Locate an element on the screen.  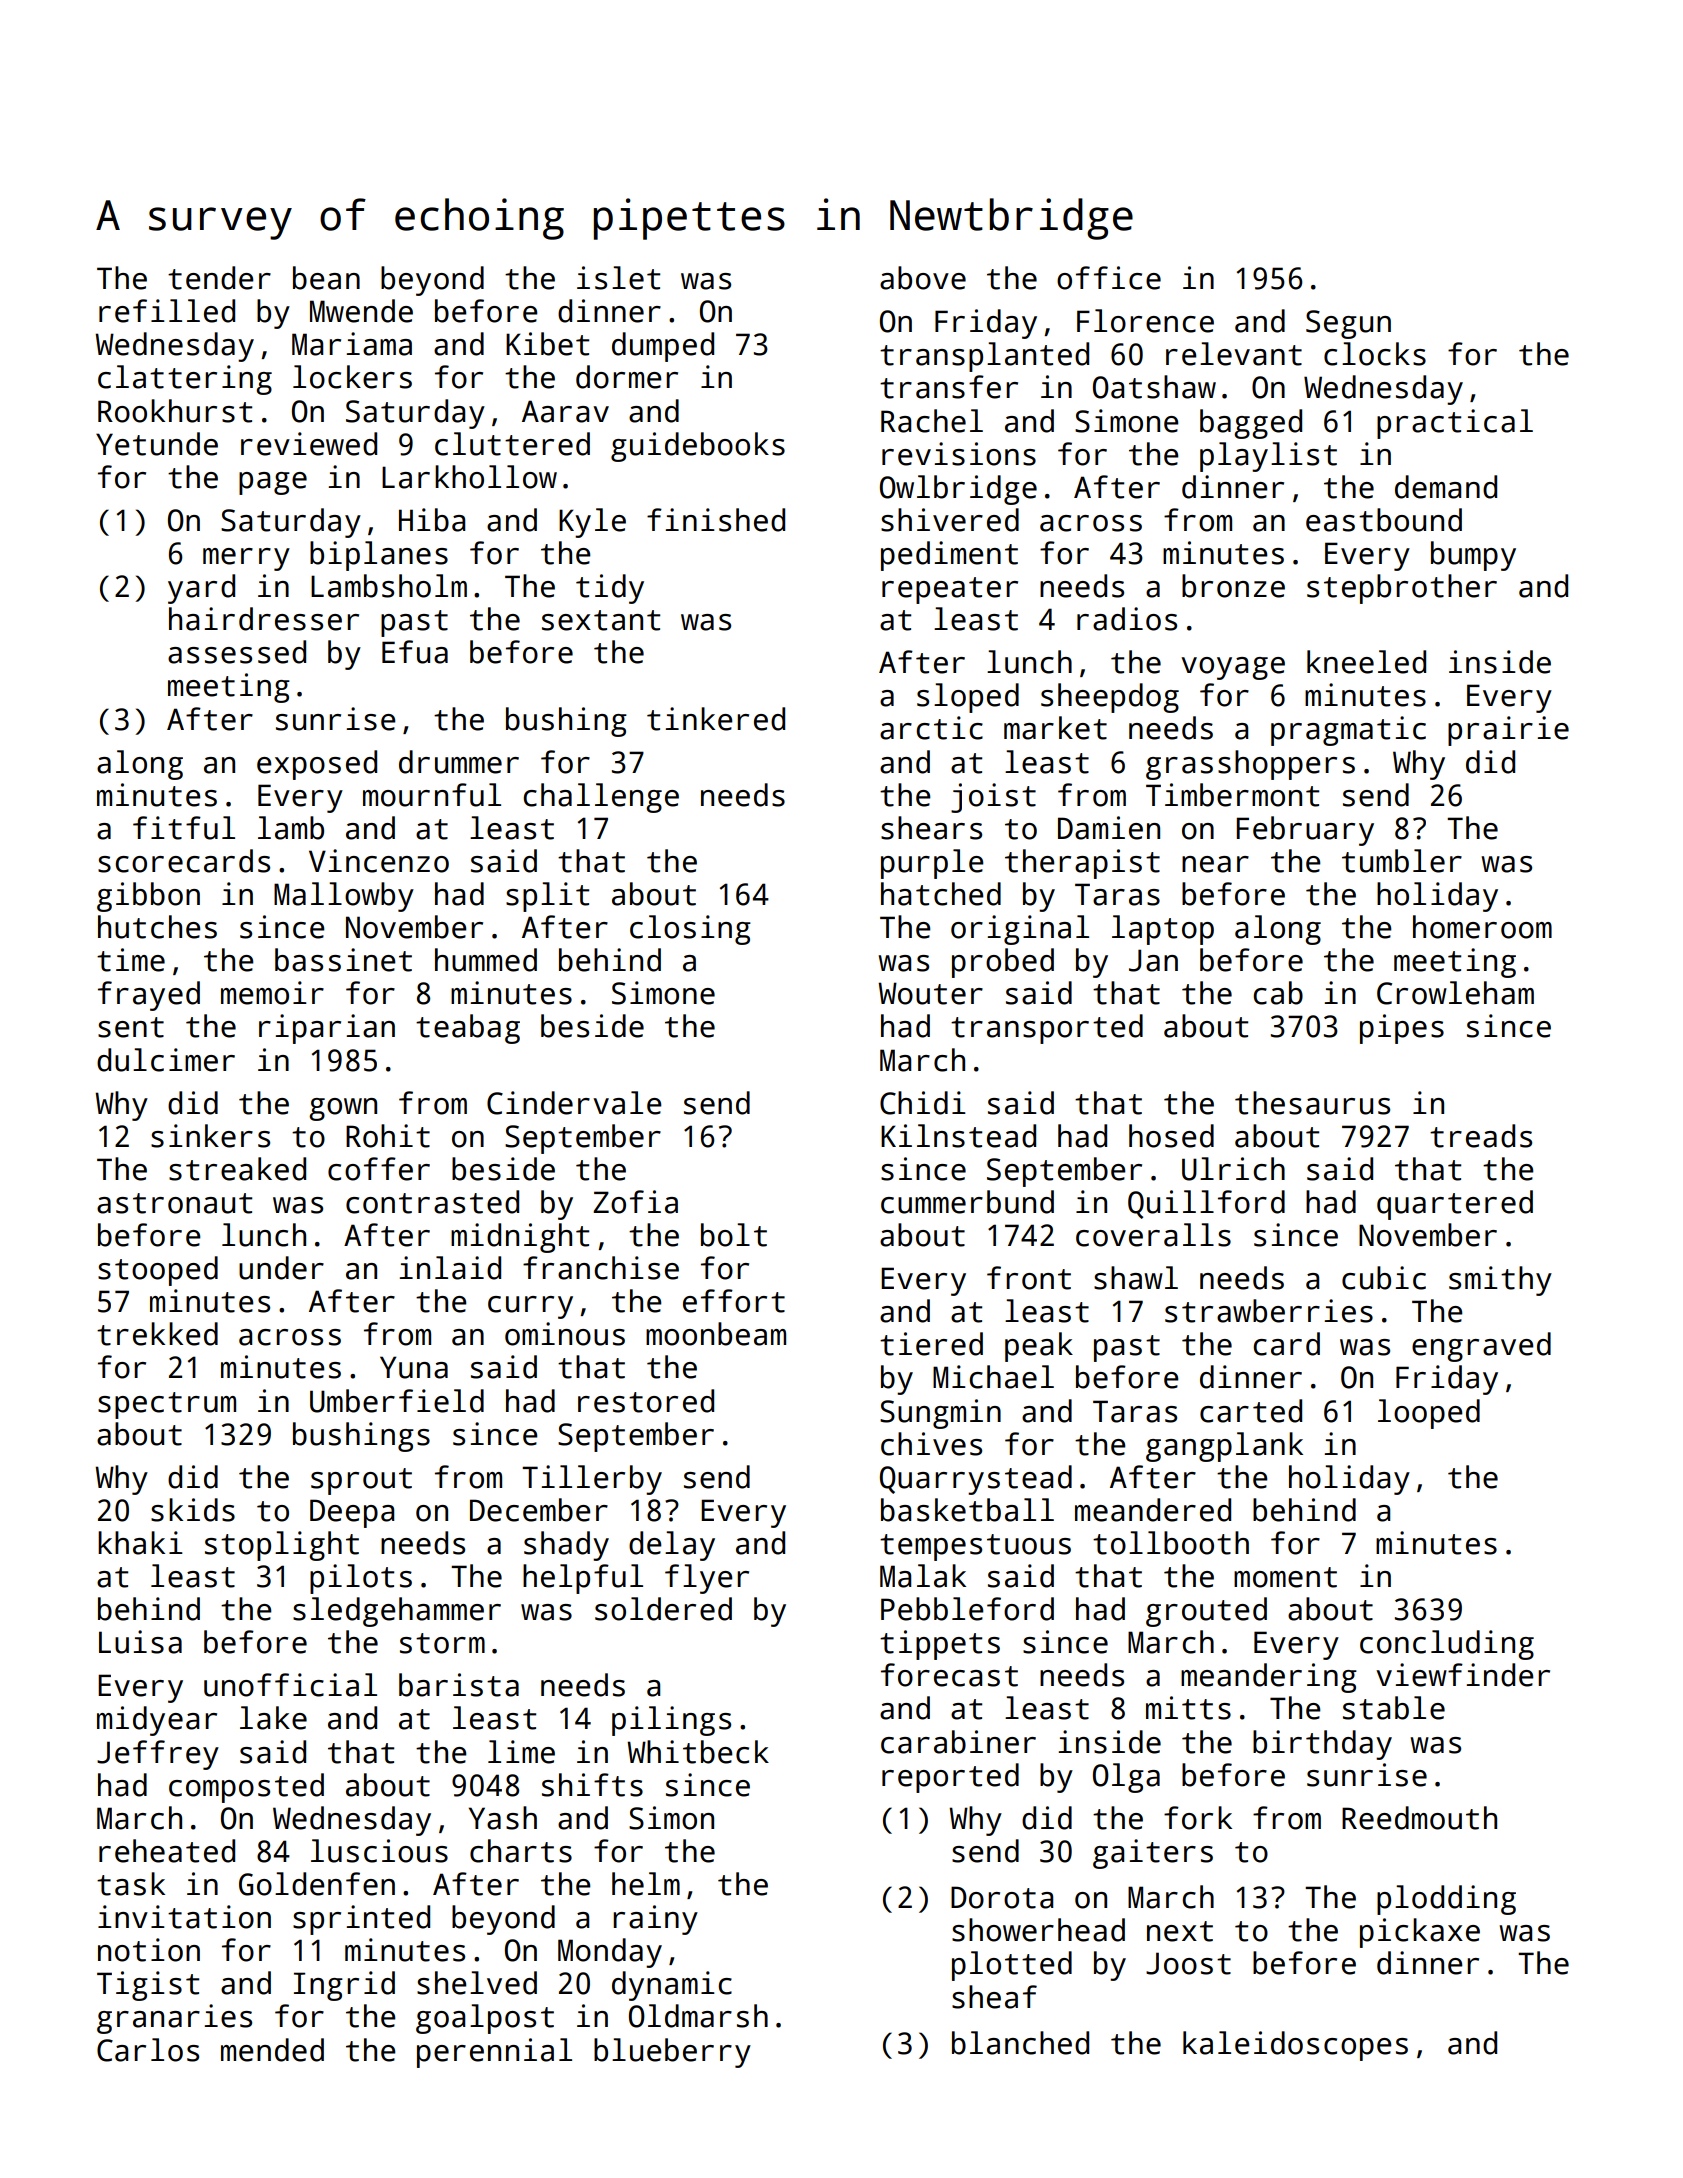
Quarrystead is located at coordinates (976, 1480).
